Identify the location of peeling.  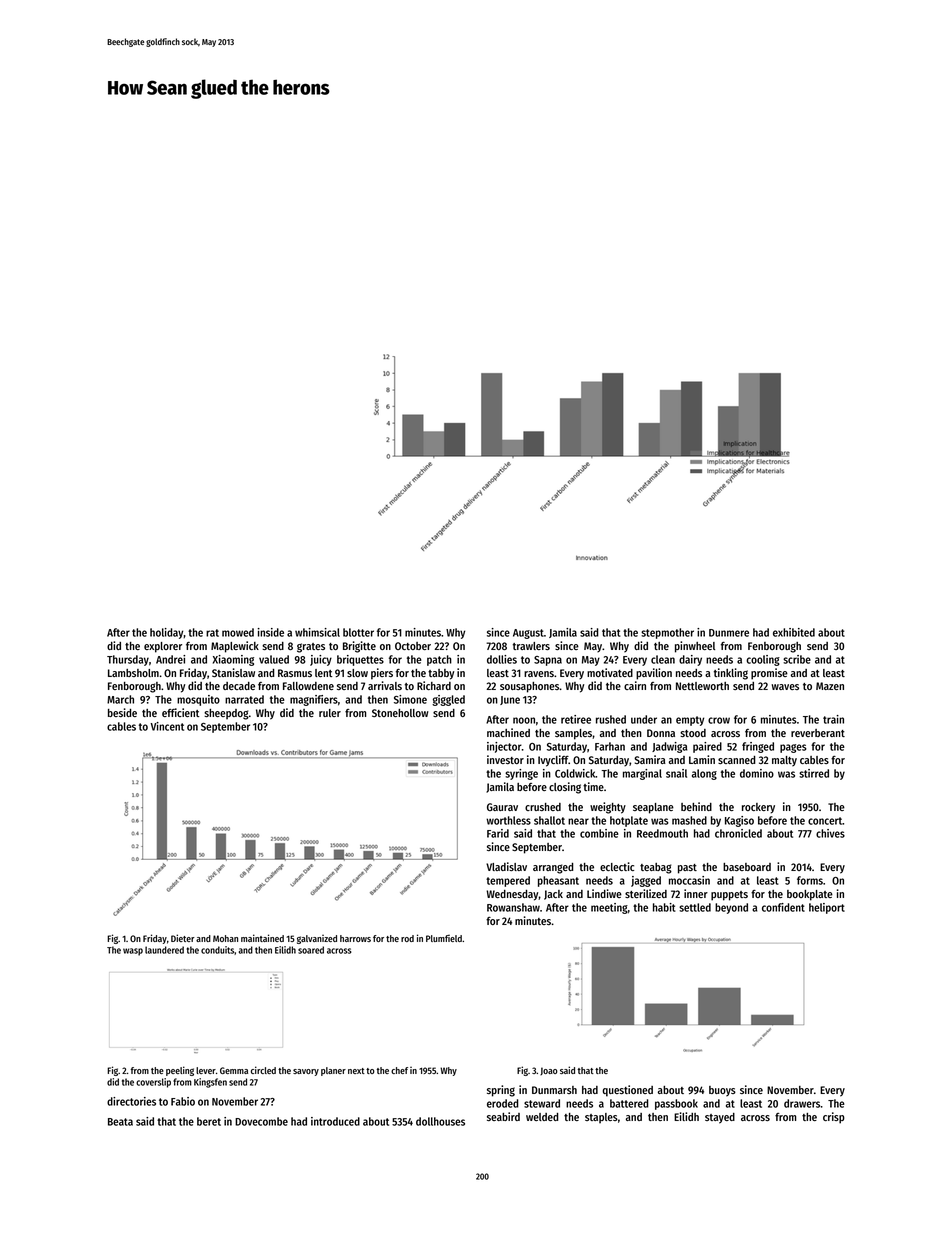
(180, 1071).
